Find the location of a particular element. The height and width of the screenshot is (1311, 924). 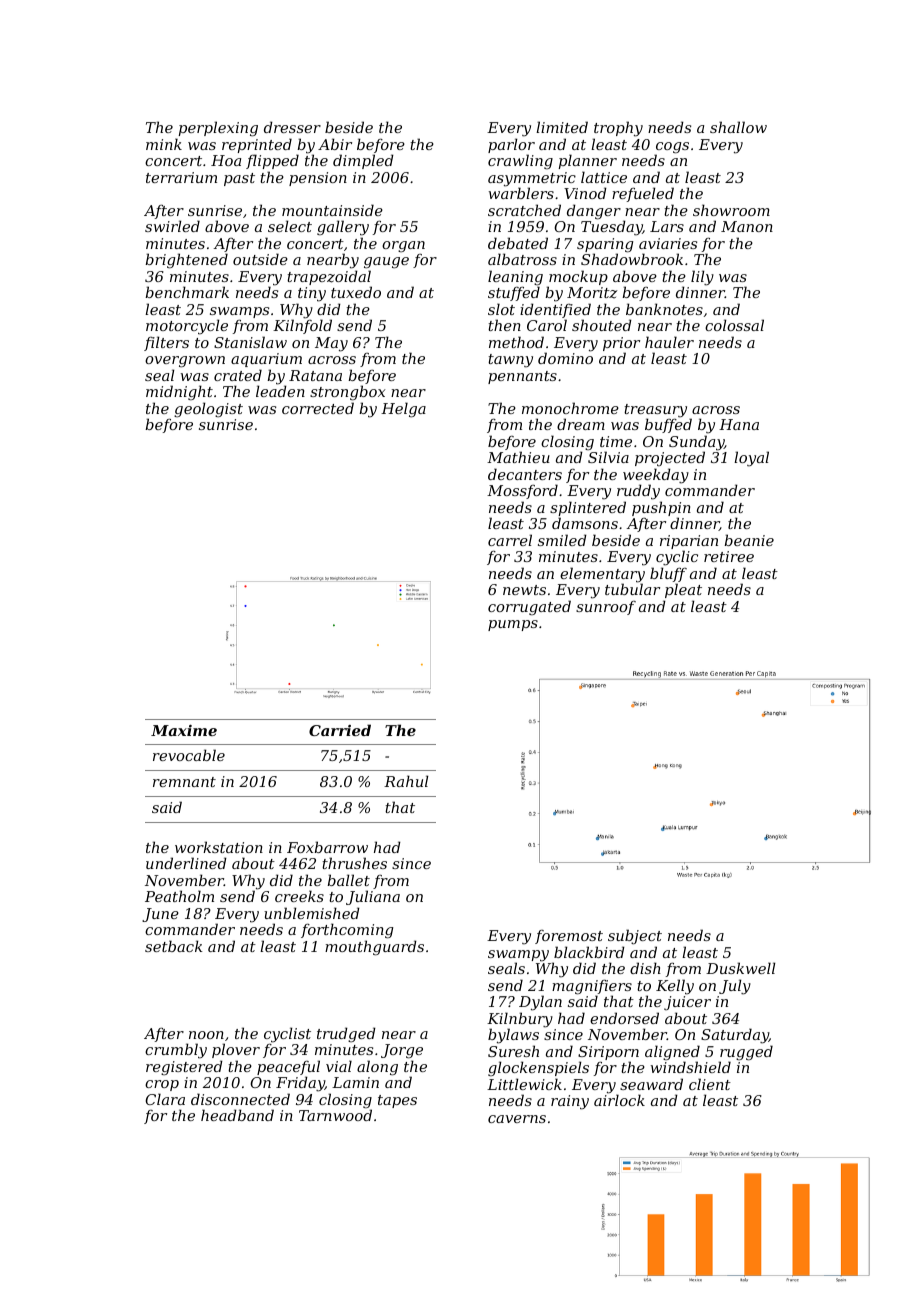

endorsed is located at coordinates (624, 1018).
